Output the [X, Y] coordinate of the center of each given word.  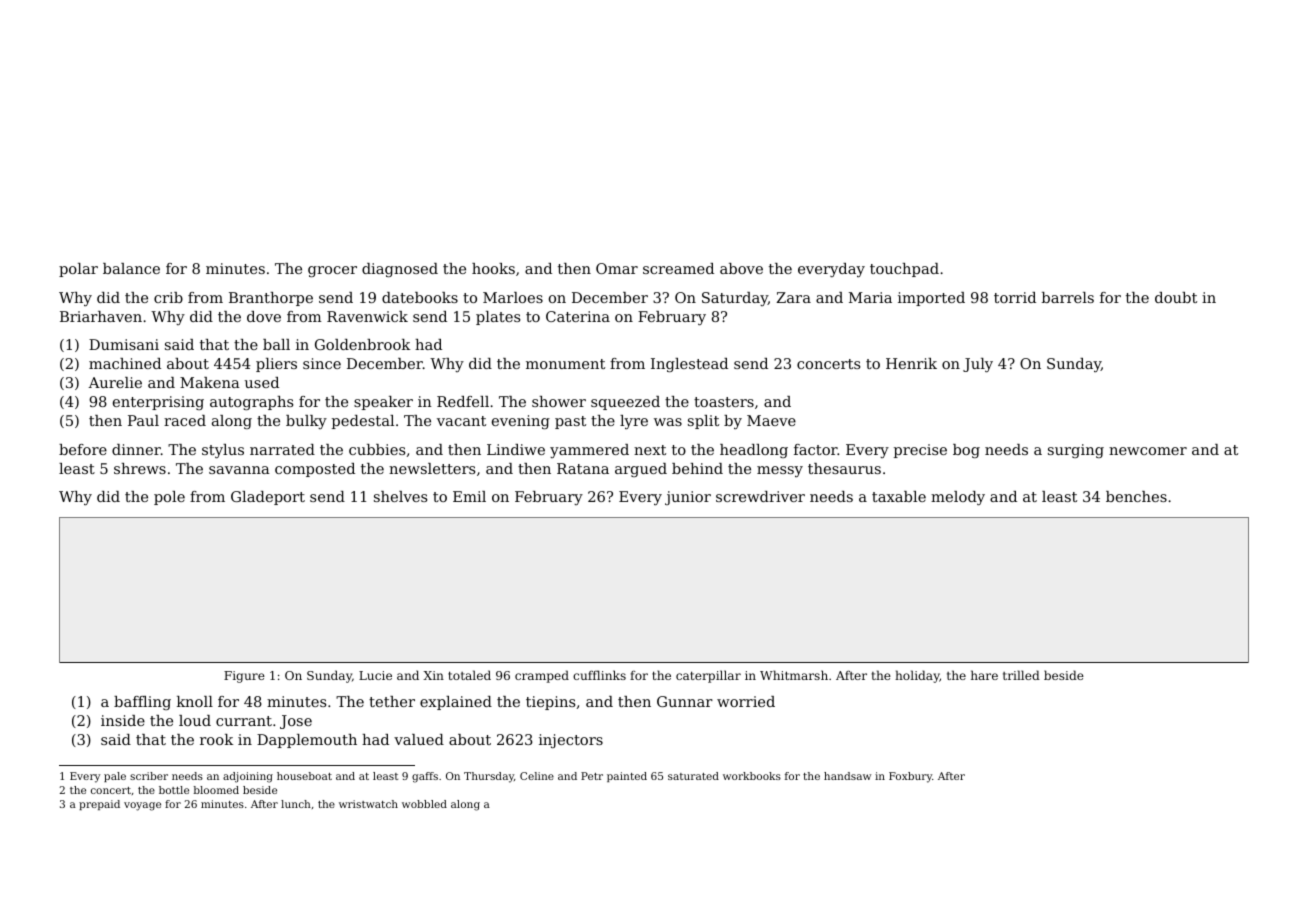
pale [115, 777]
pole [169, 498]
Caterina [578, 316]
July [978, 365]
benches [1136, 496]
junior [688, 498]
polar [78, 270]
